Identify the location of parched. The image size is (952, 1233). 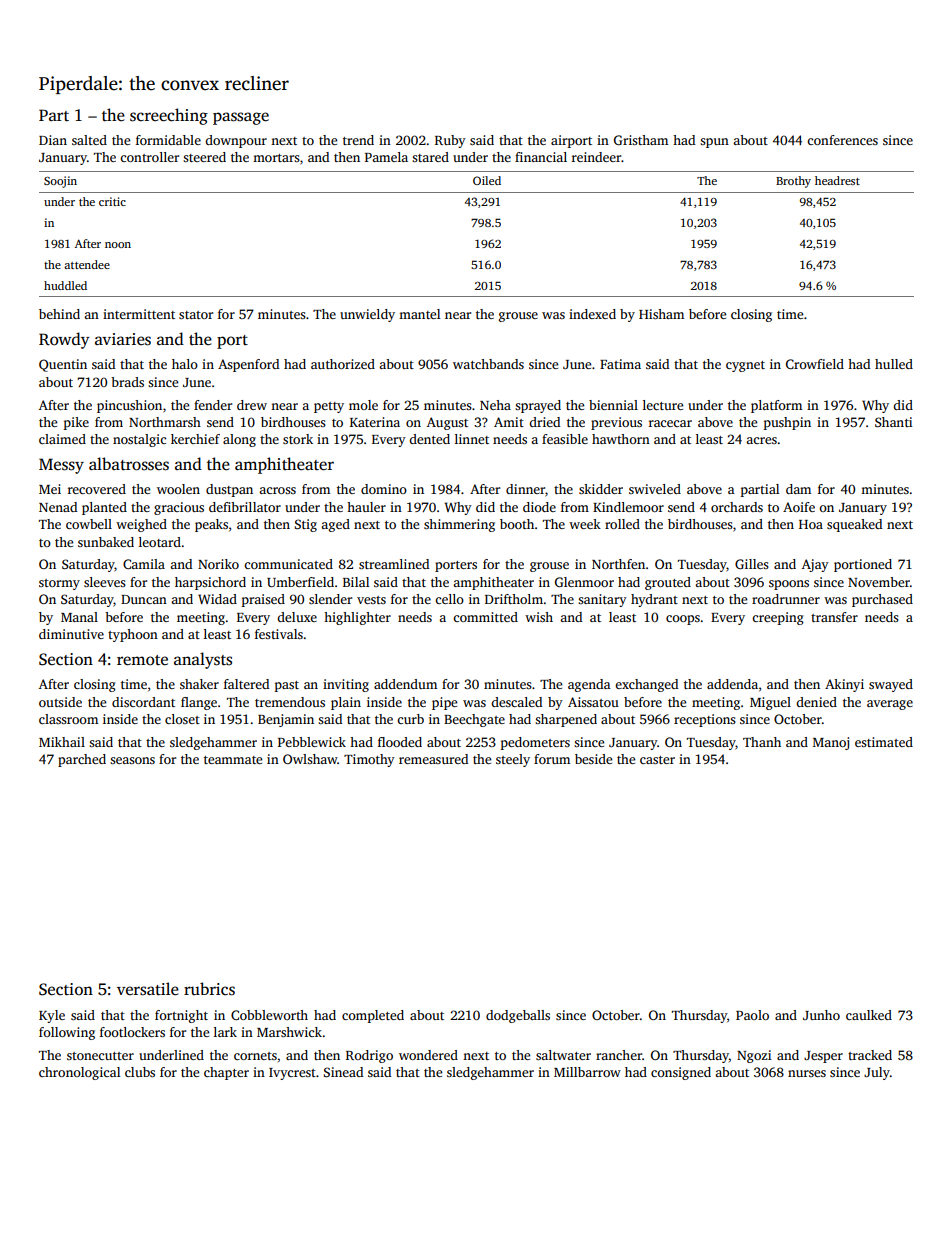
(82, 760).
